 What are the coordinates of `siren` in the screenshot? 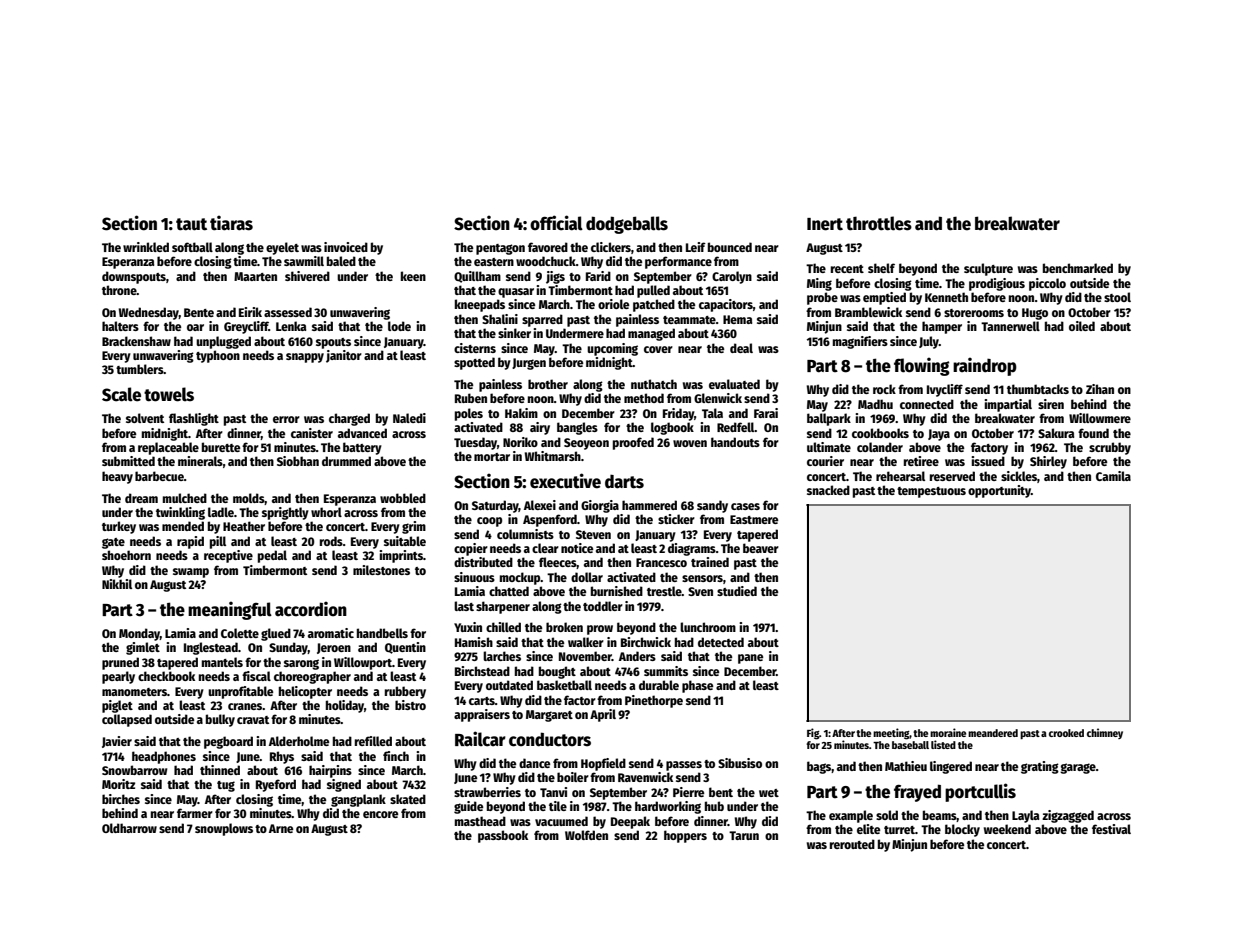 It's located at (1051, 404).
